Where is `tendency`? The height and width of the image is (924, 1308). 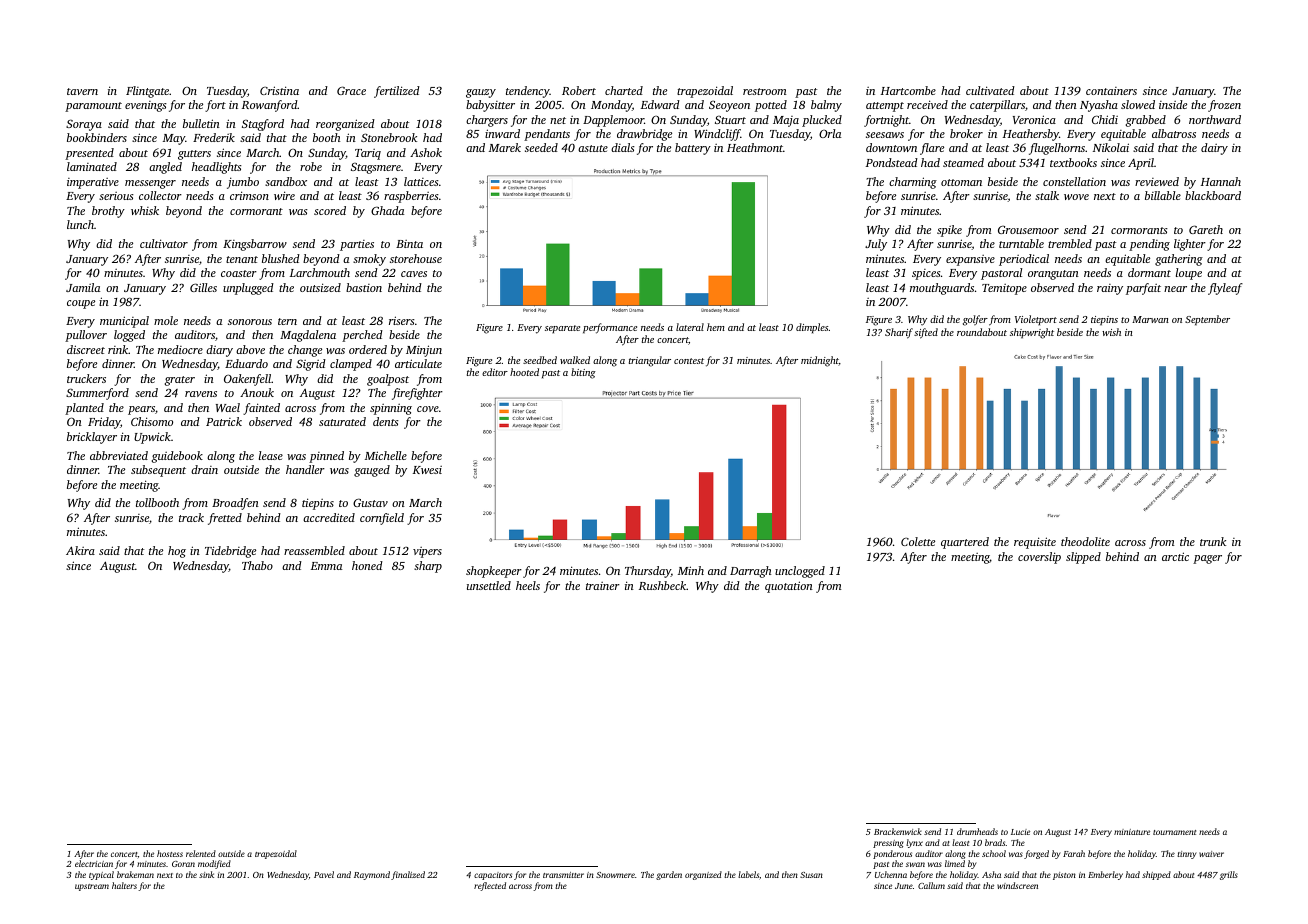
tendency is located at coordinates (528, 92).
